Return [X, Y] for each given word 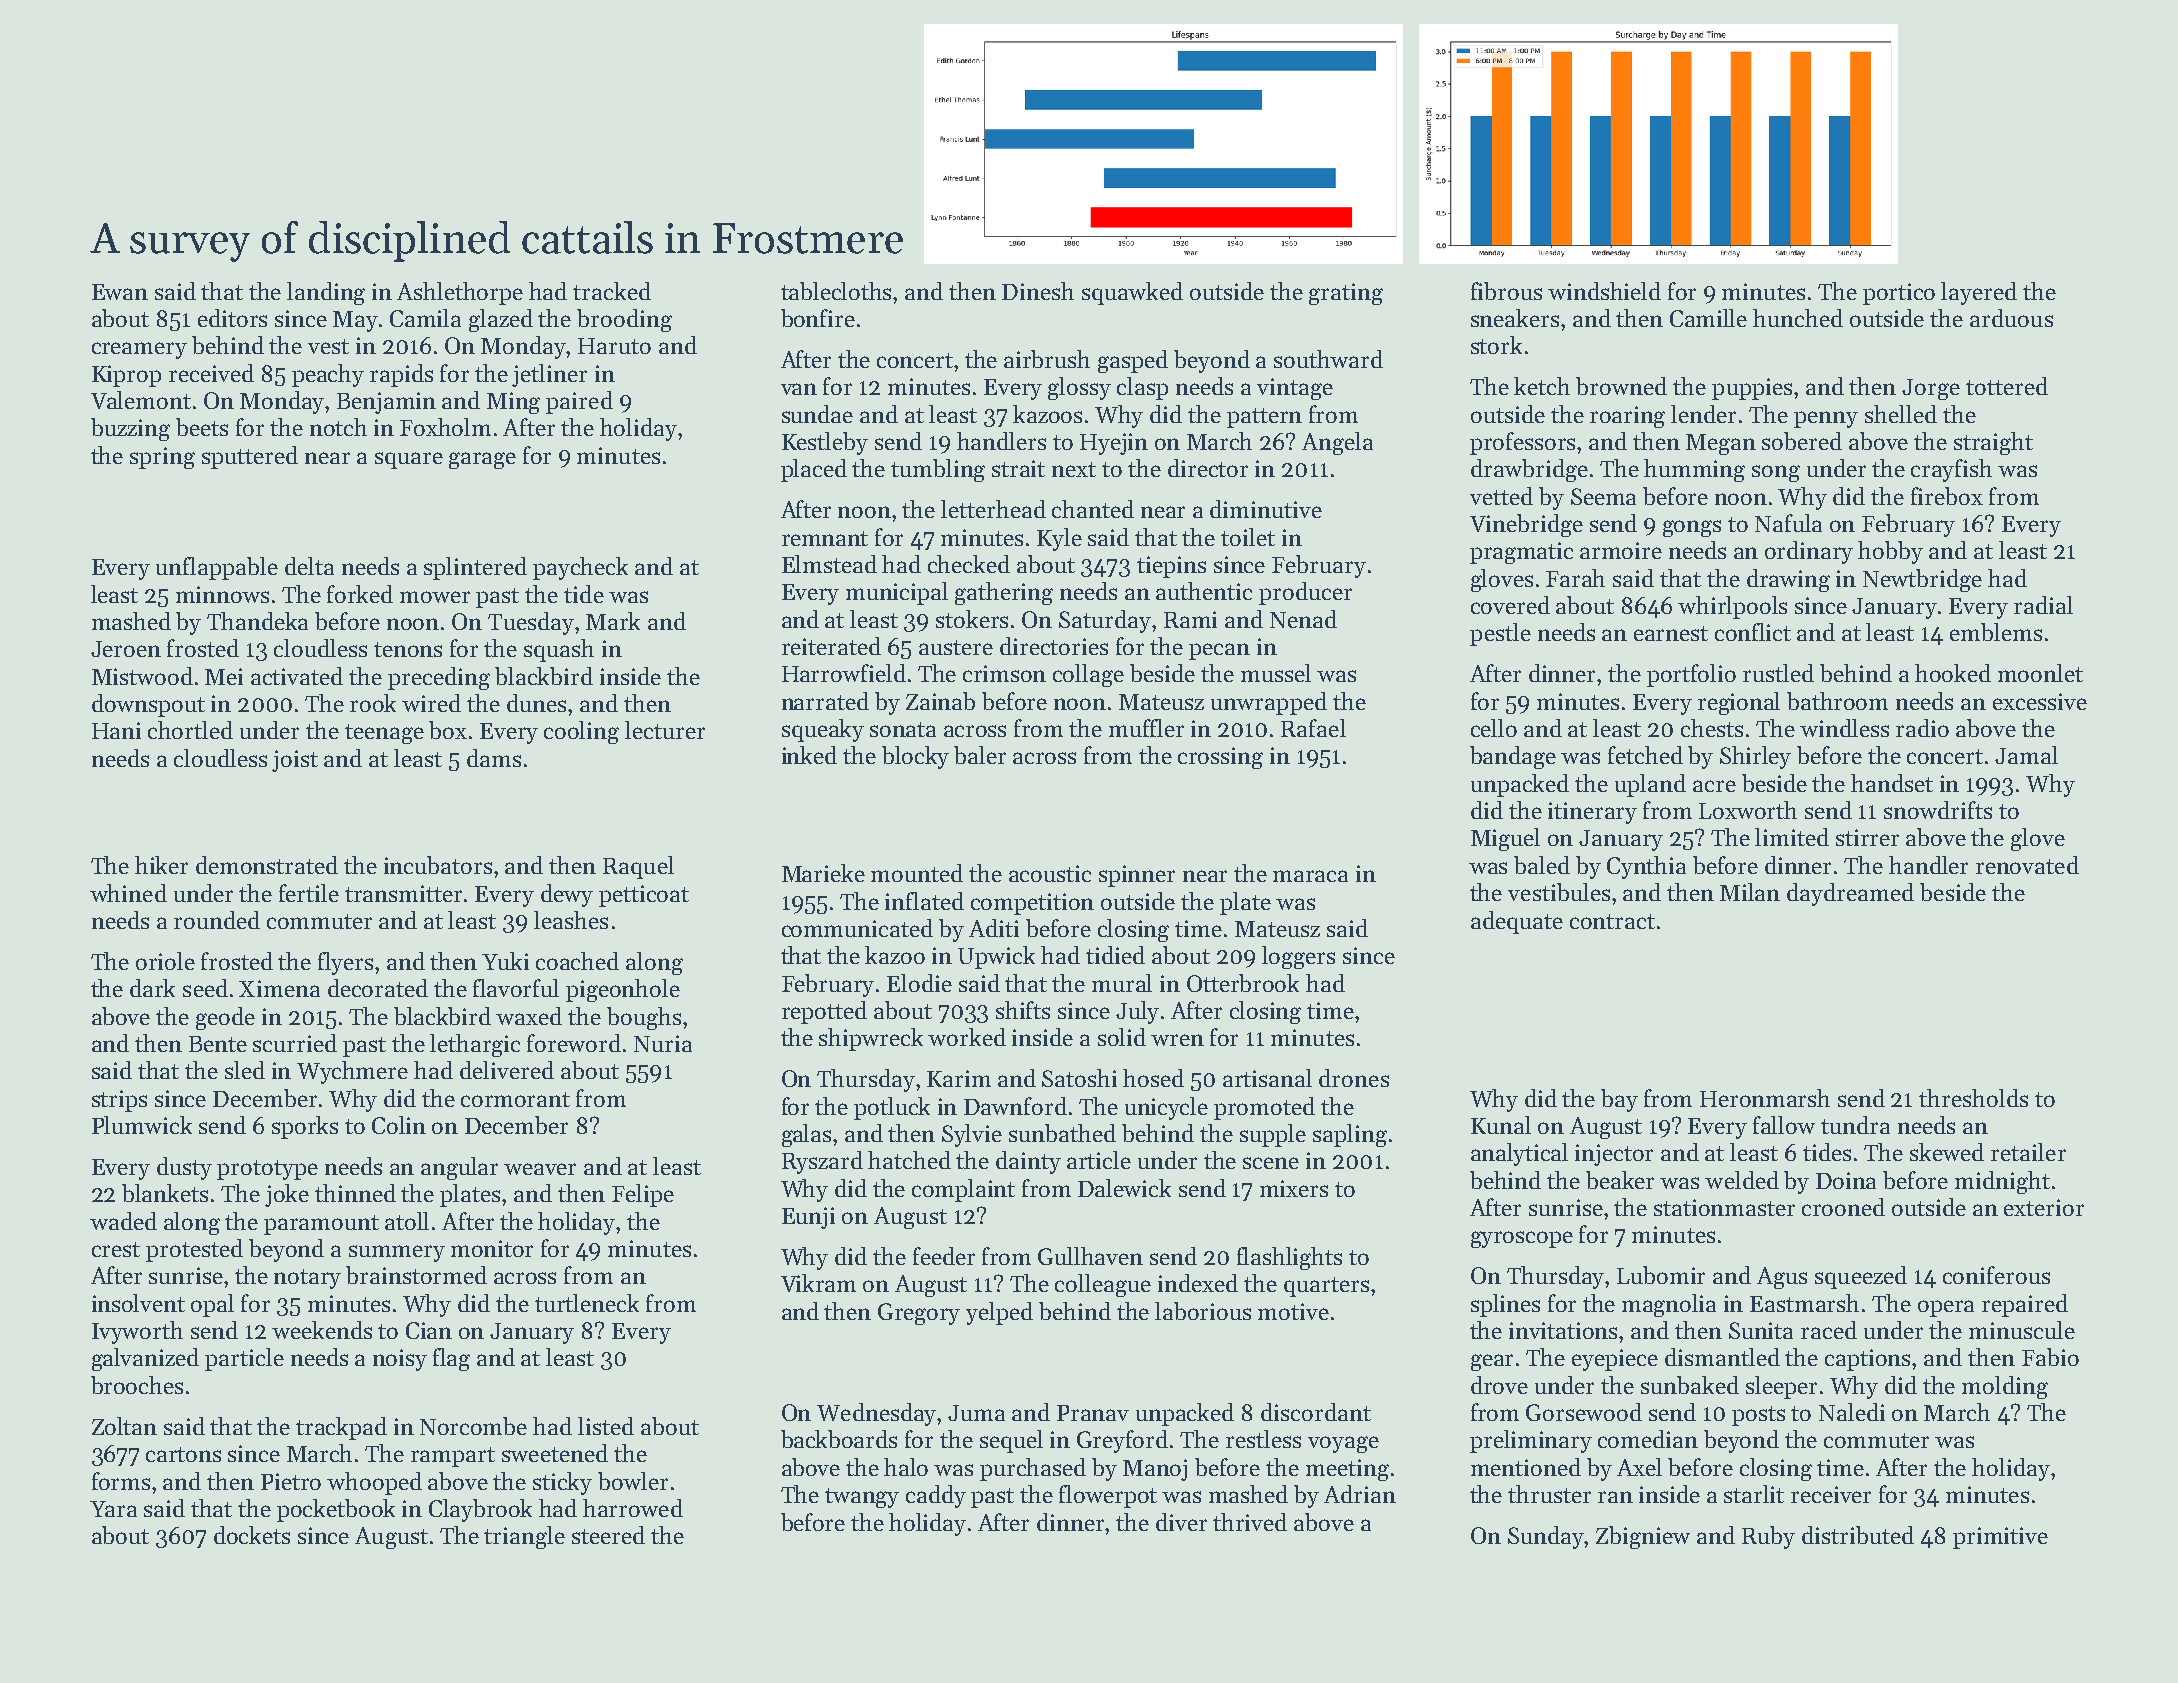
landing [326, 293]
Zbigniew [1643, 1537]
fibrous [1506, 291]
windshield [1604, 291]
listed [606, 1426]
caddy [936, 1496]
